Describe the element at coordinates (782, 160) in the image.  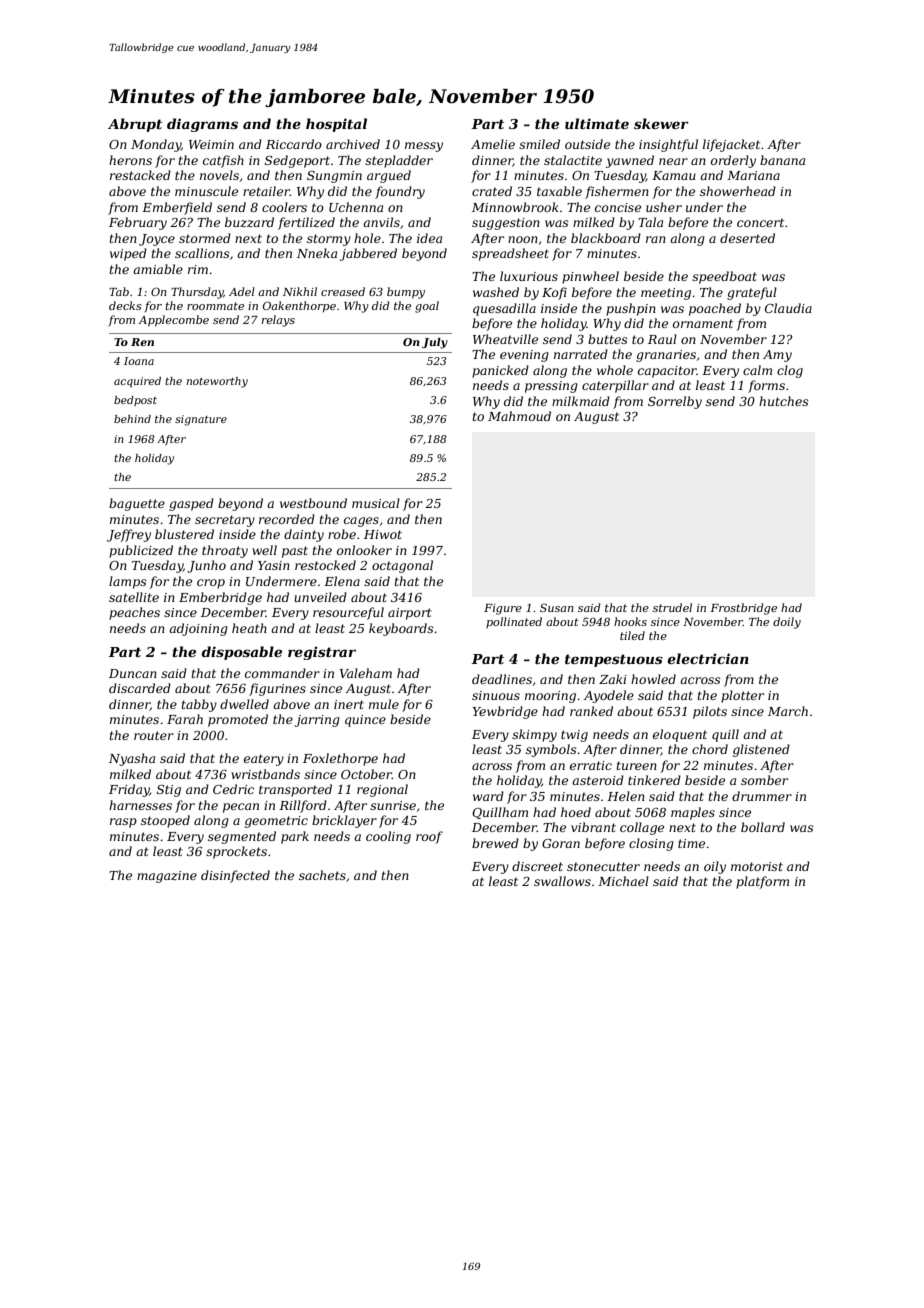
I see `banana` at that location.
